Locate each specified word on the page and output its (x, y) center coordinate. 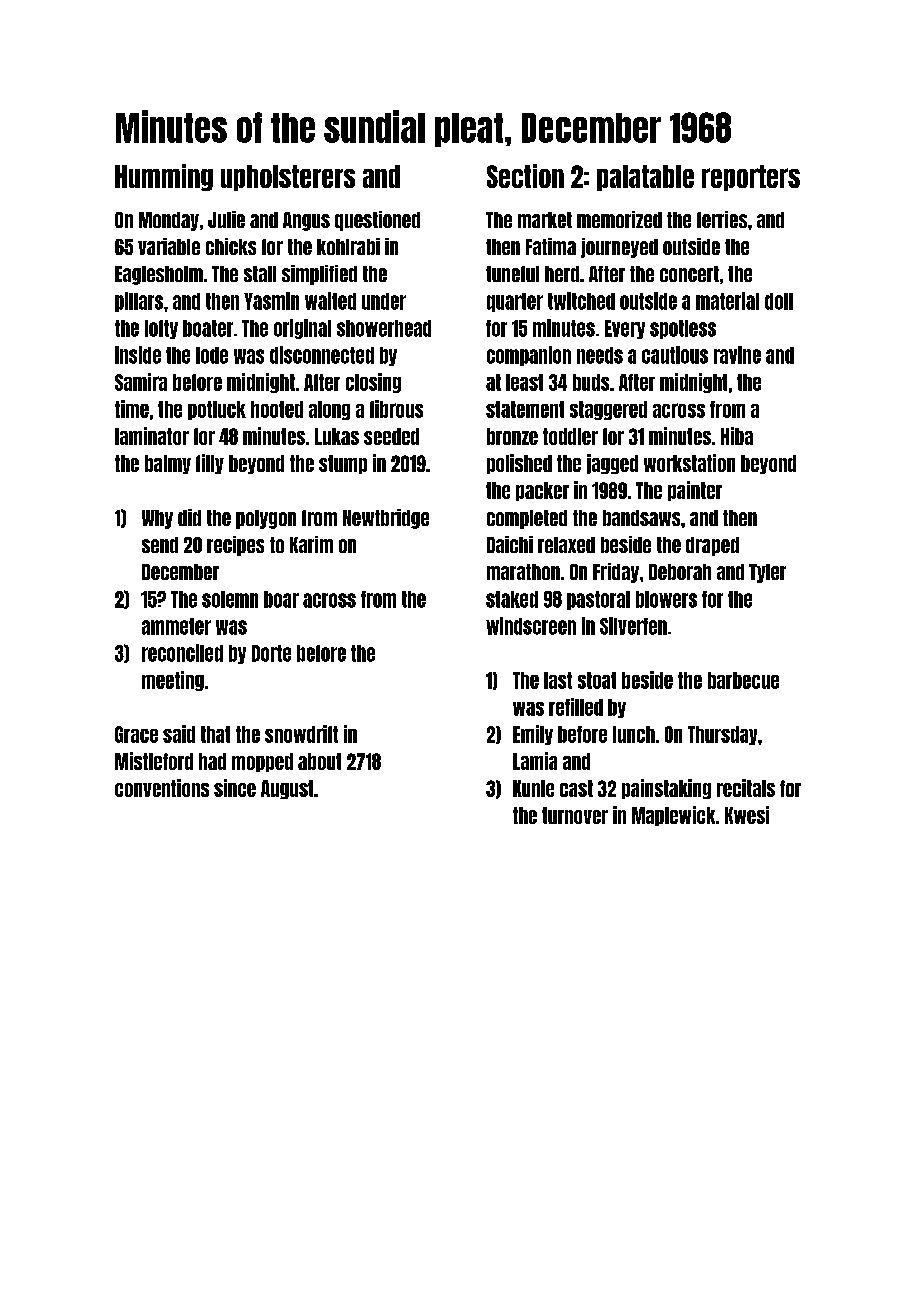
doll (779, 301)
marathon (523, 572)
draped (712, 546)
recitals (746, 788)
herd (562, 274)
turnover (575, 815)
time (132, 409)
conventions (162, 788)
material (727, 301)
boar (281, 599)
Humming (164, 177)
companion (529, 356)
